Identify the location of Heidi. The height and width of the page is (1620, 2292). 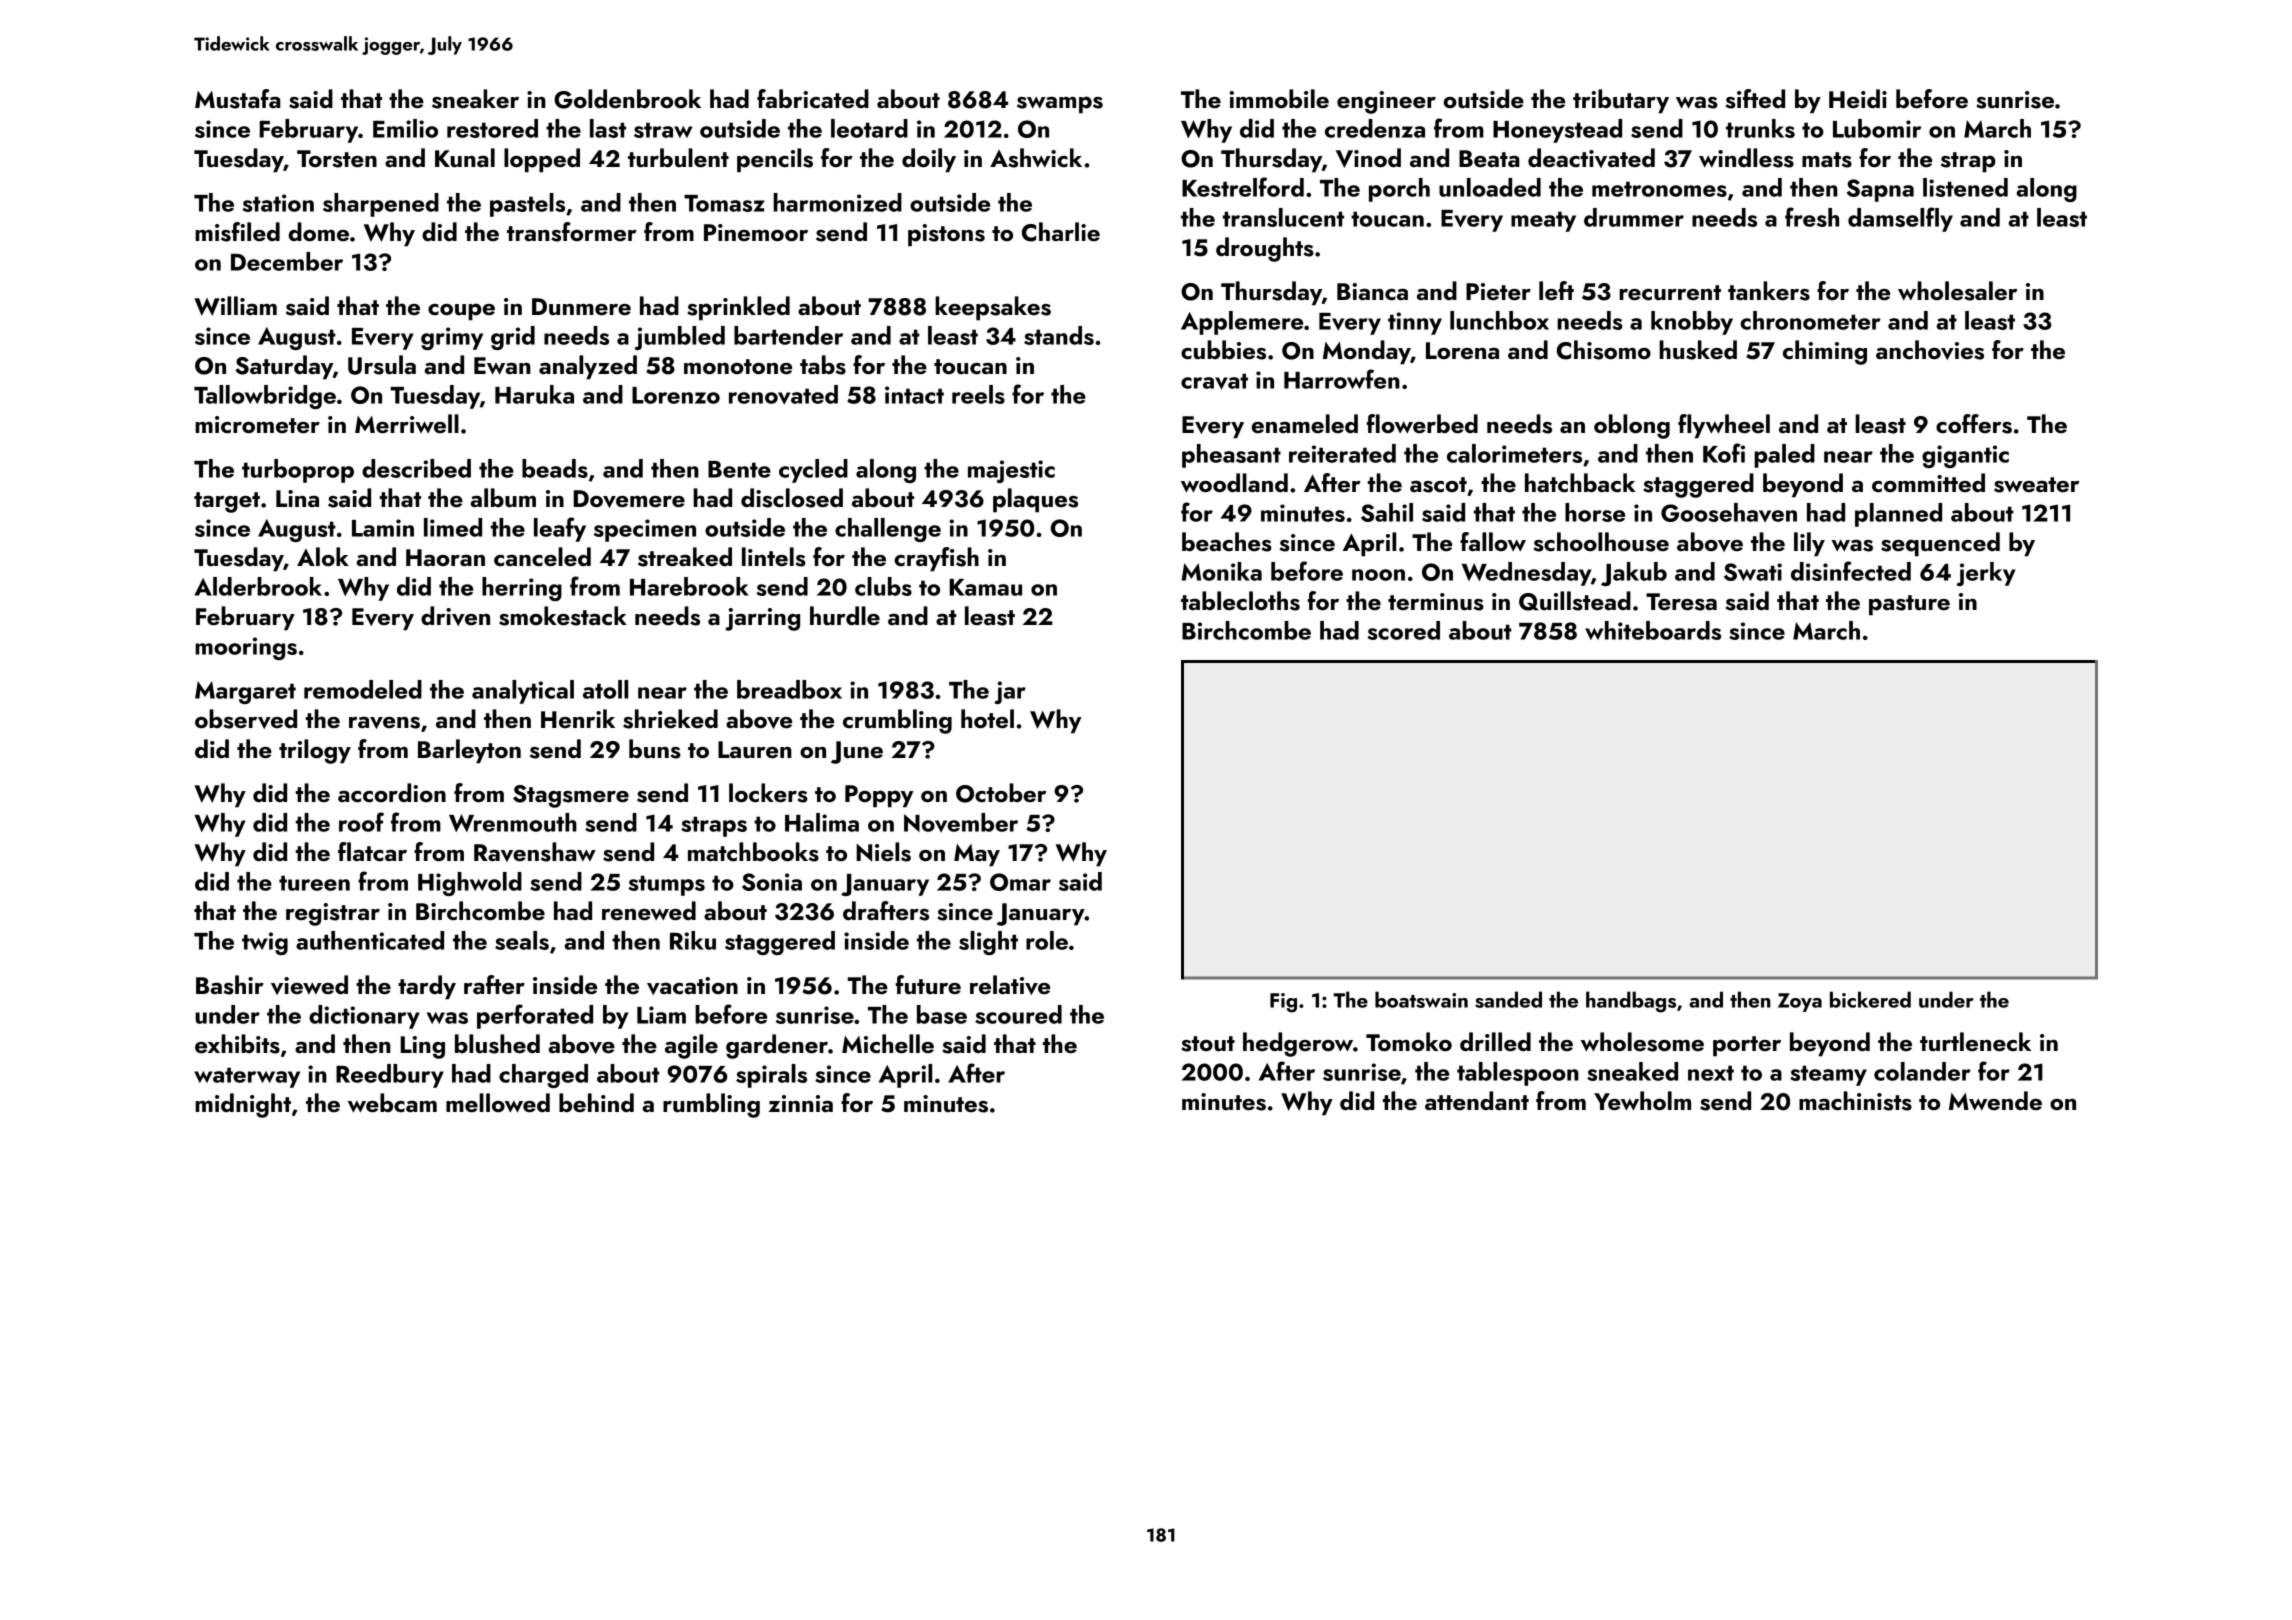
(1858, 98).
